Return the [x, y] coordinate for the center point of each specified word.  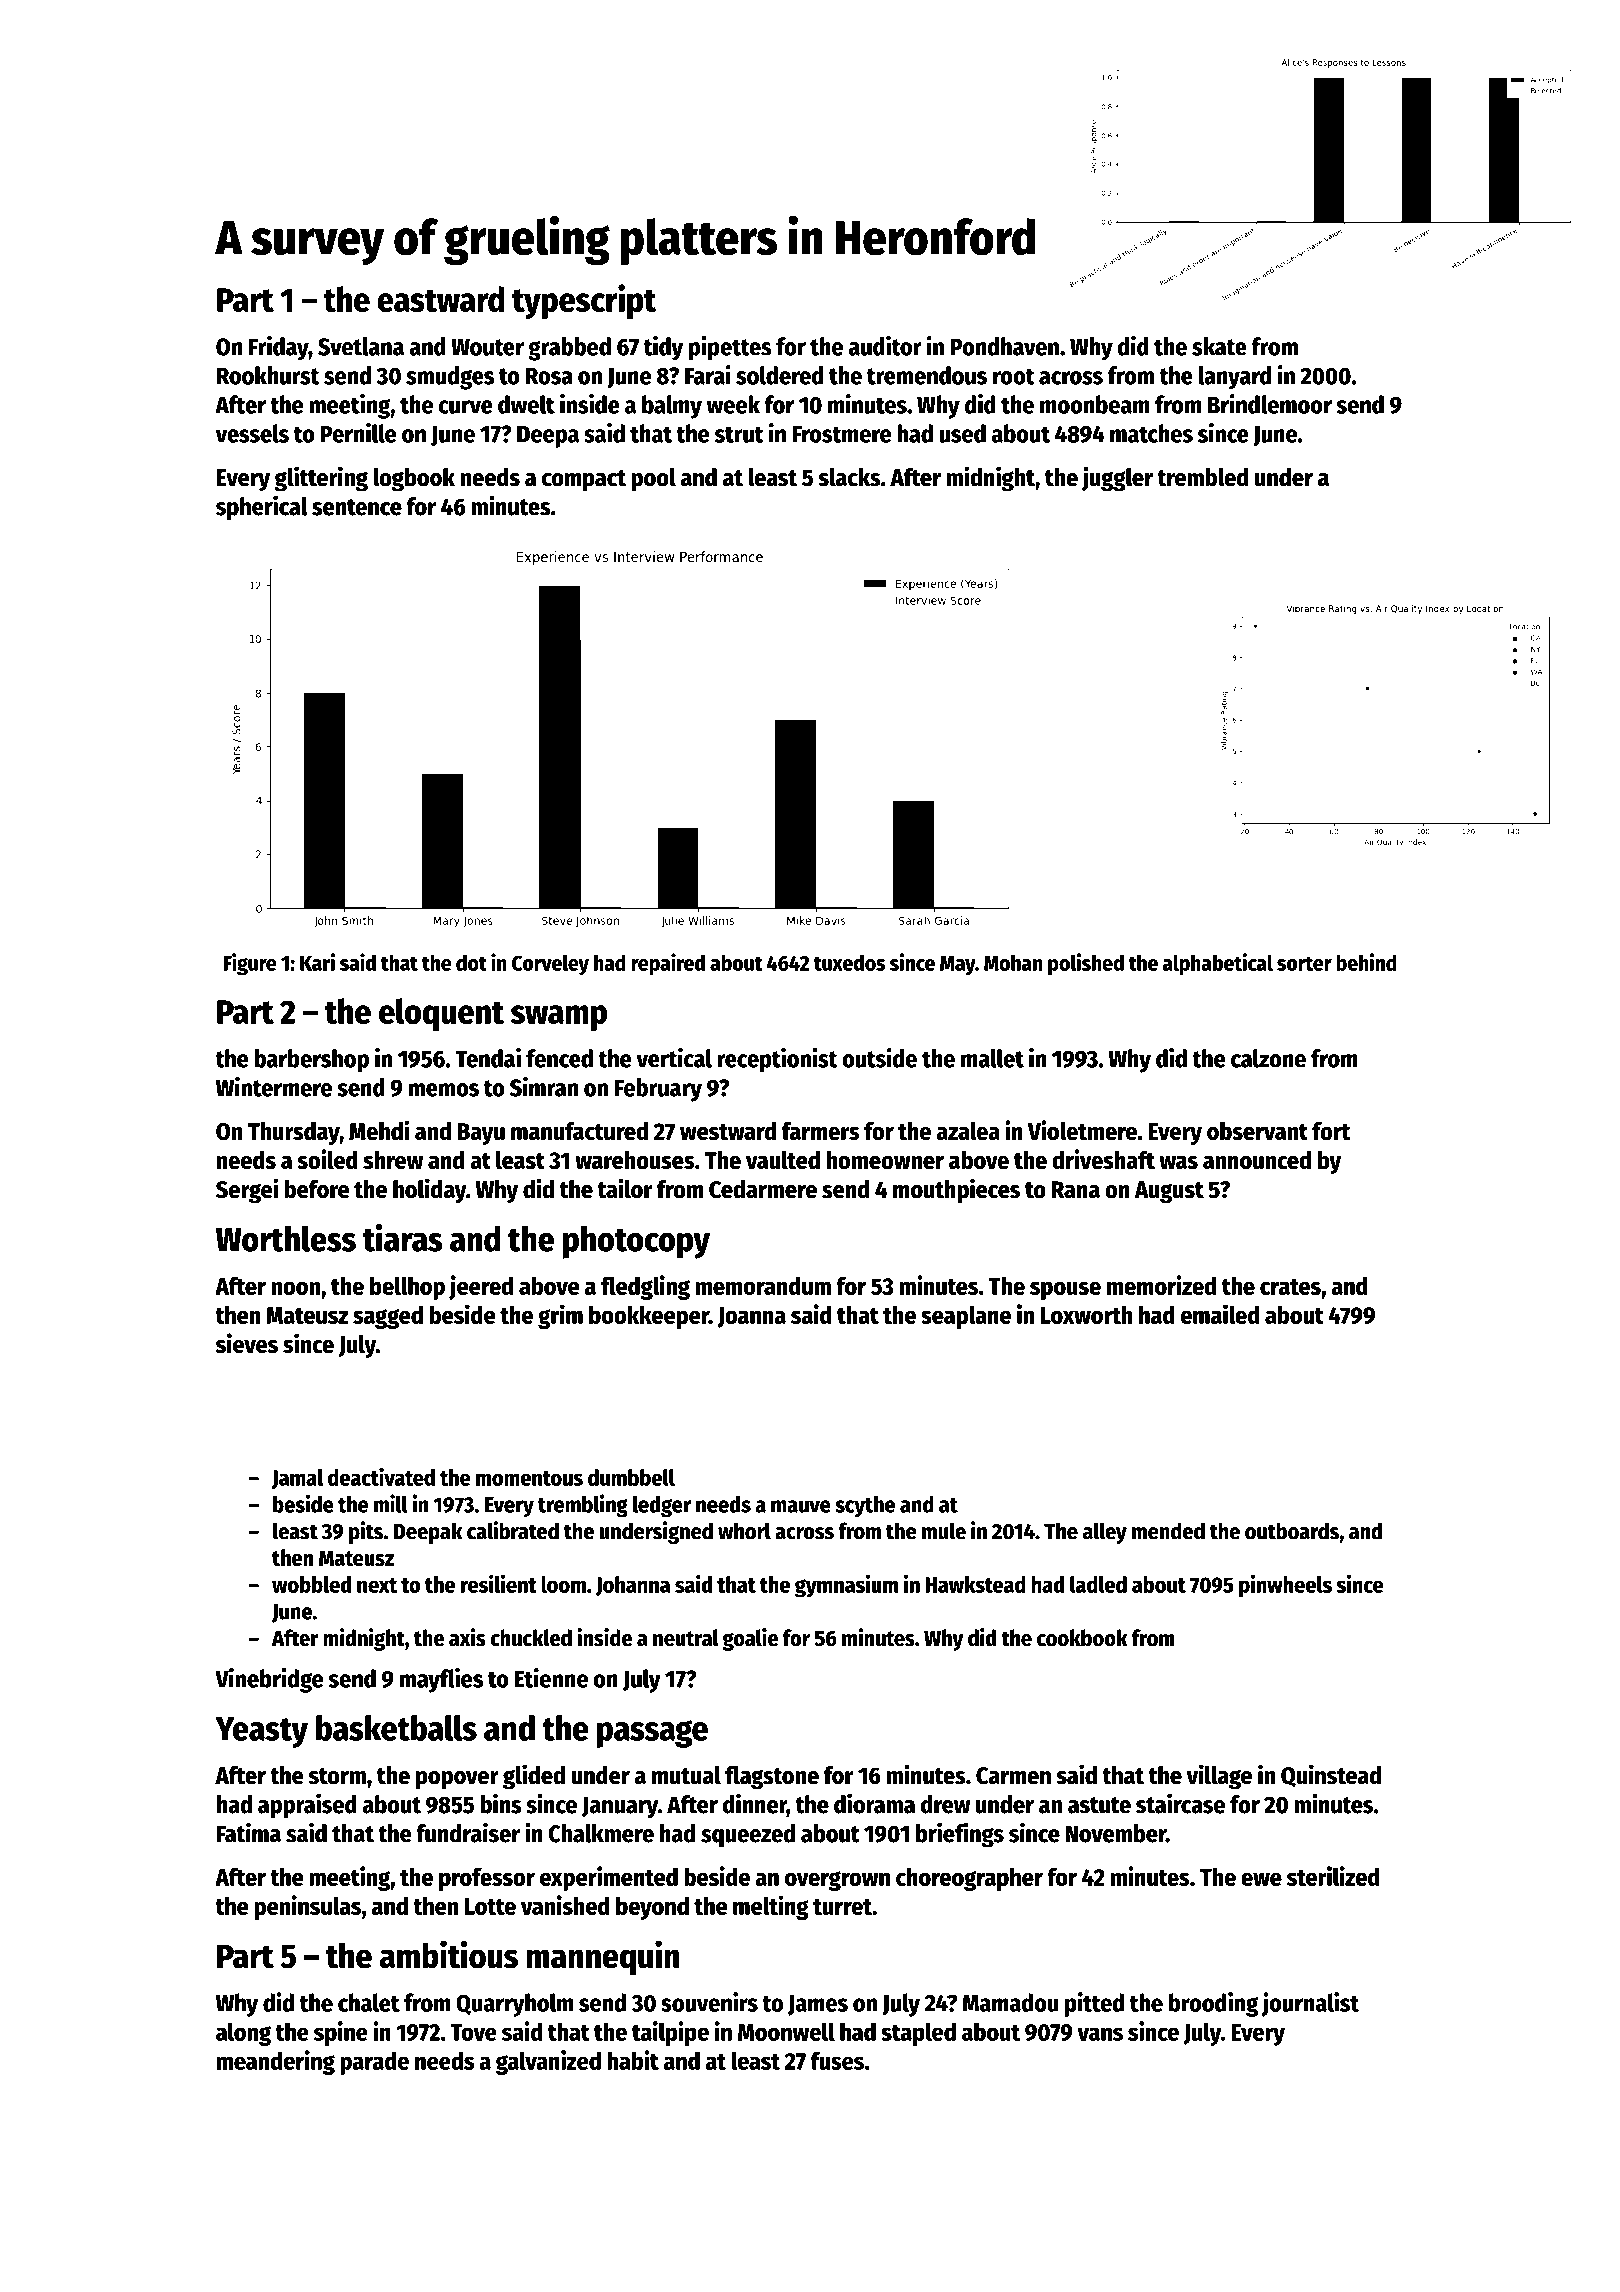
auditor [885, 346]
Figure [250, 964]
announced [1257, 1160]
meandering [276, 2062]
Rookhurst [268, 375]
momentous [529, 1478]
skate [1219, 346]
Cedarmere [763, 1189]
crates [1290, 1287]
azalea [968, 1131]
